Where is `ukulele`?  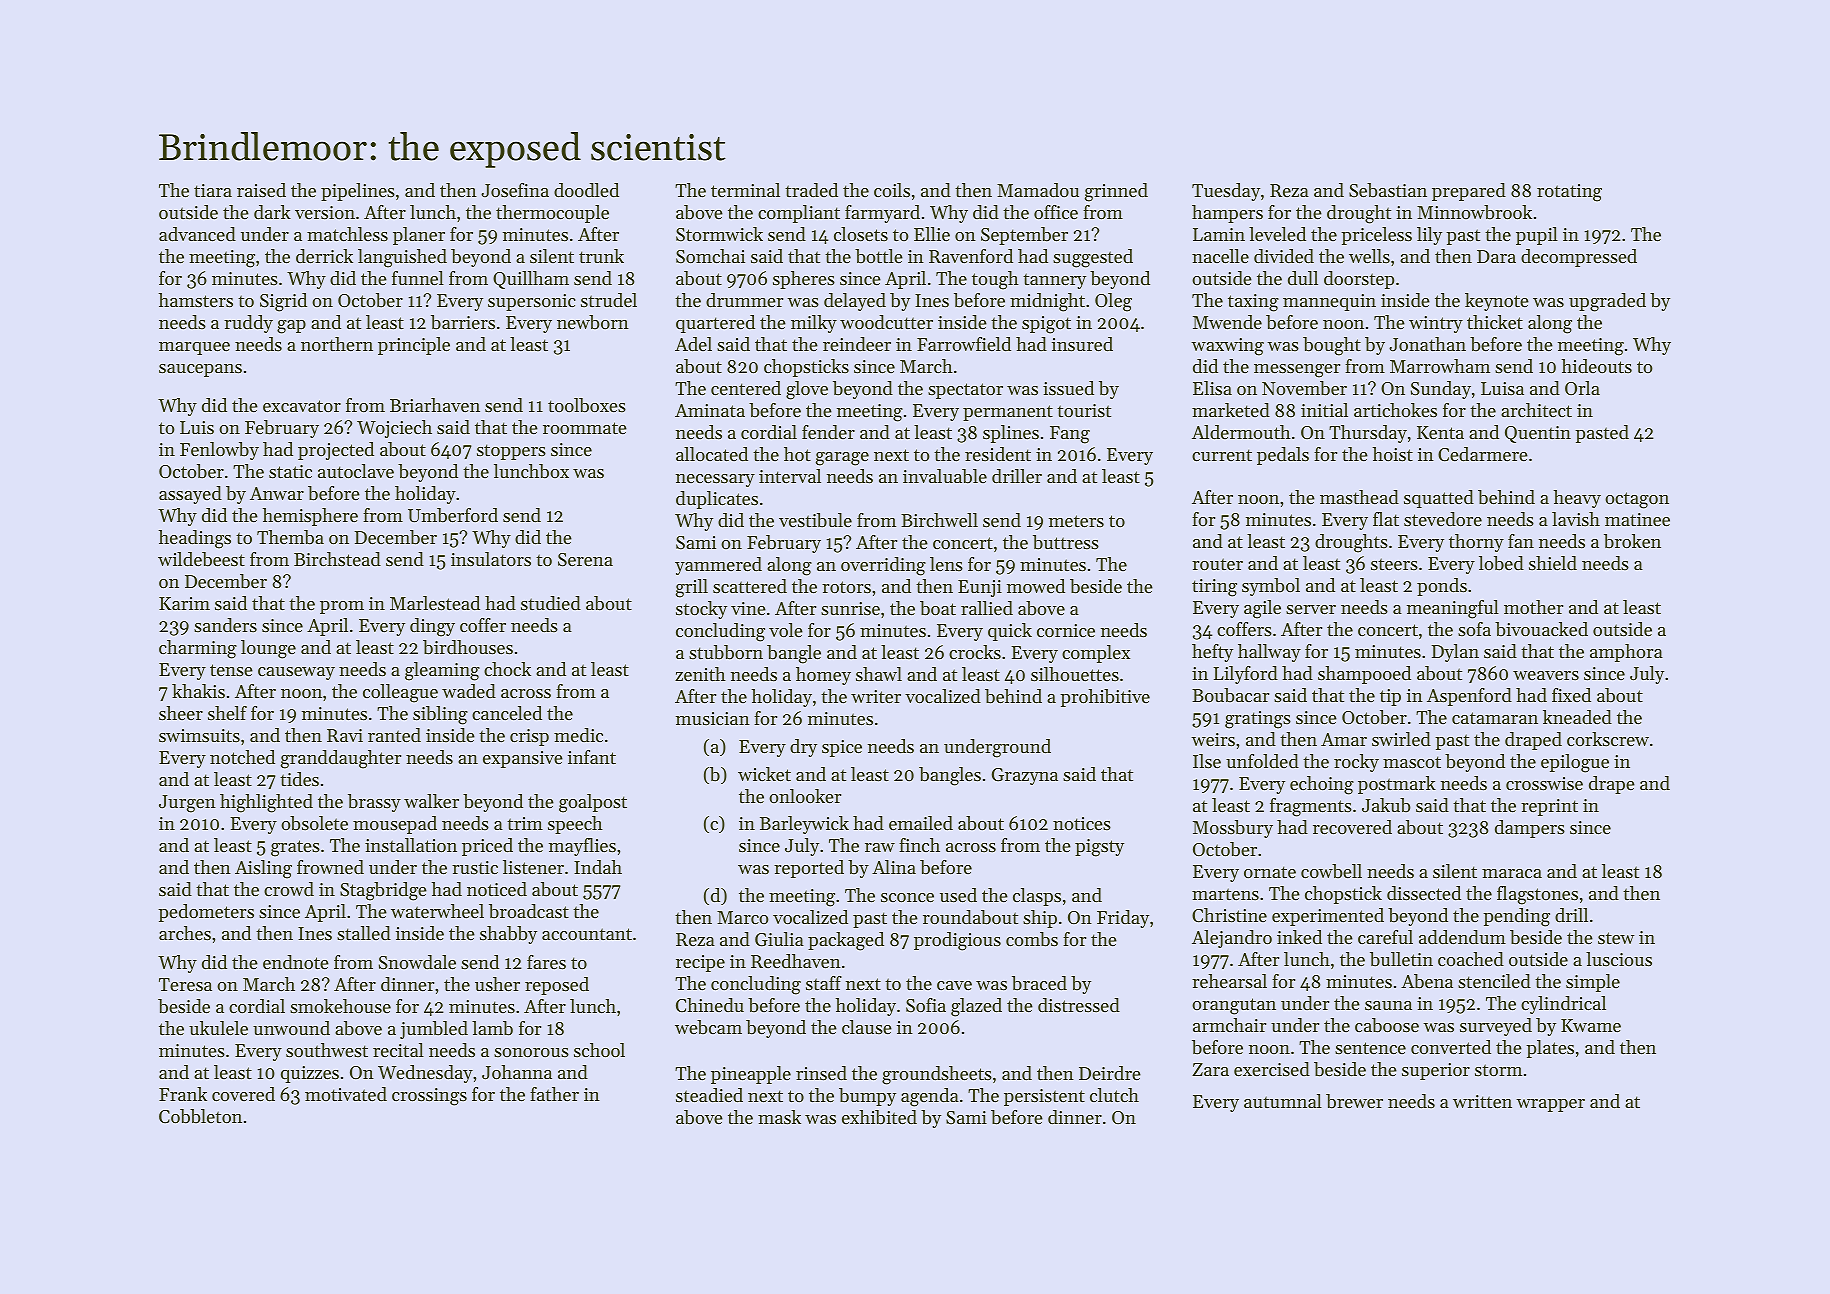
ukulele is located at coordinates (218, 1028).
